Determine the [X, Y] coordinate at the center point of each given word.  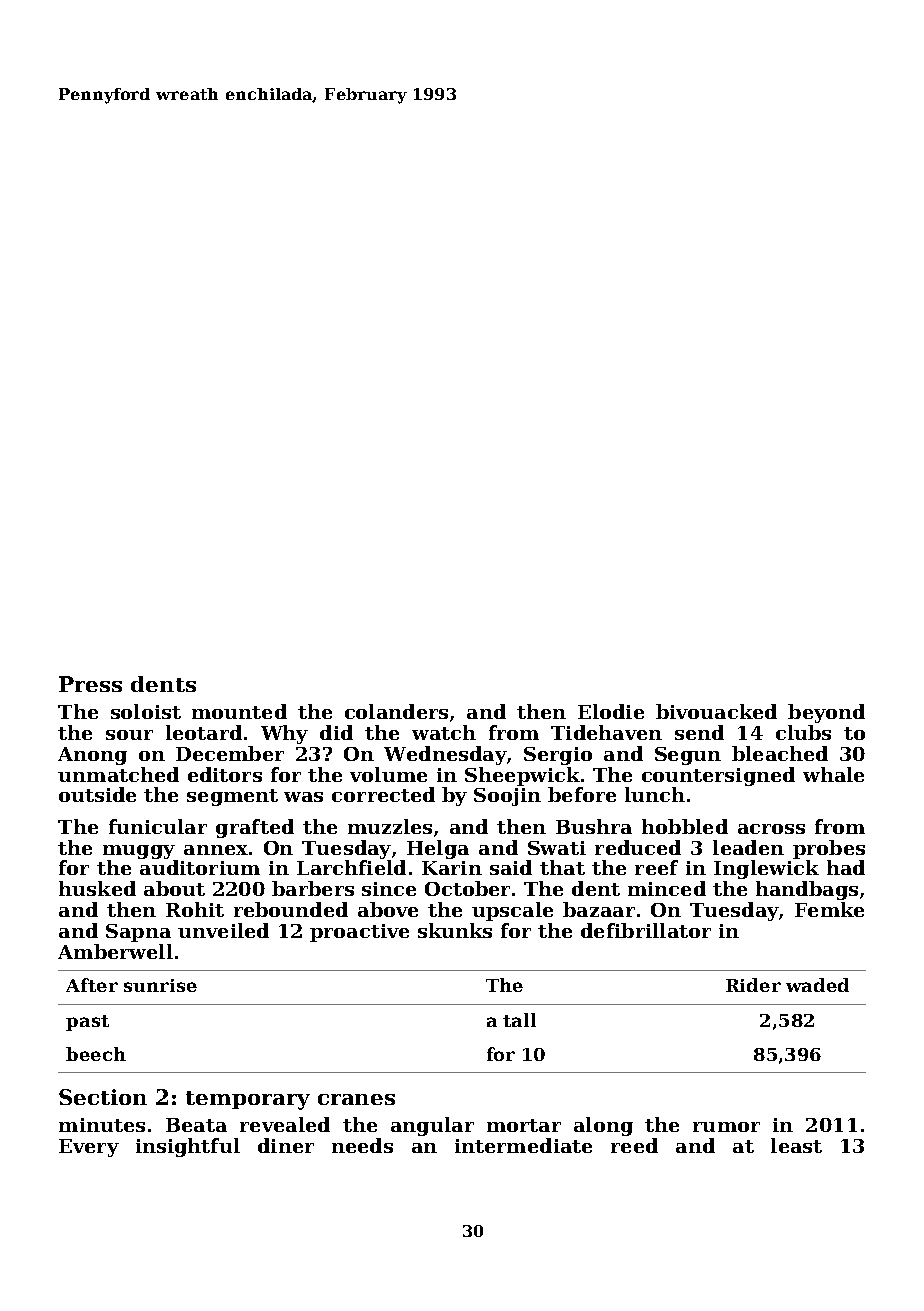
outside [97, 794]
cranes [356, 1099]
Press [90, 684]
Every [89, 1148]
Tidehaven [606, 732]
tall [519, 1020]
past [87, 1023]
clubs [803, 732]
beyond [826, 713]
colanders [396, 711]
